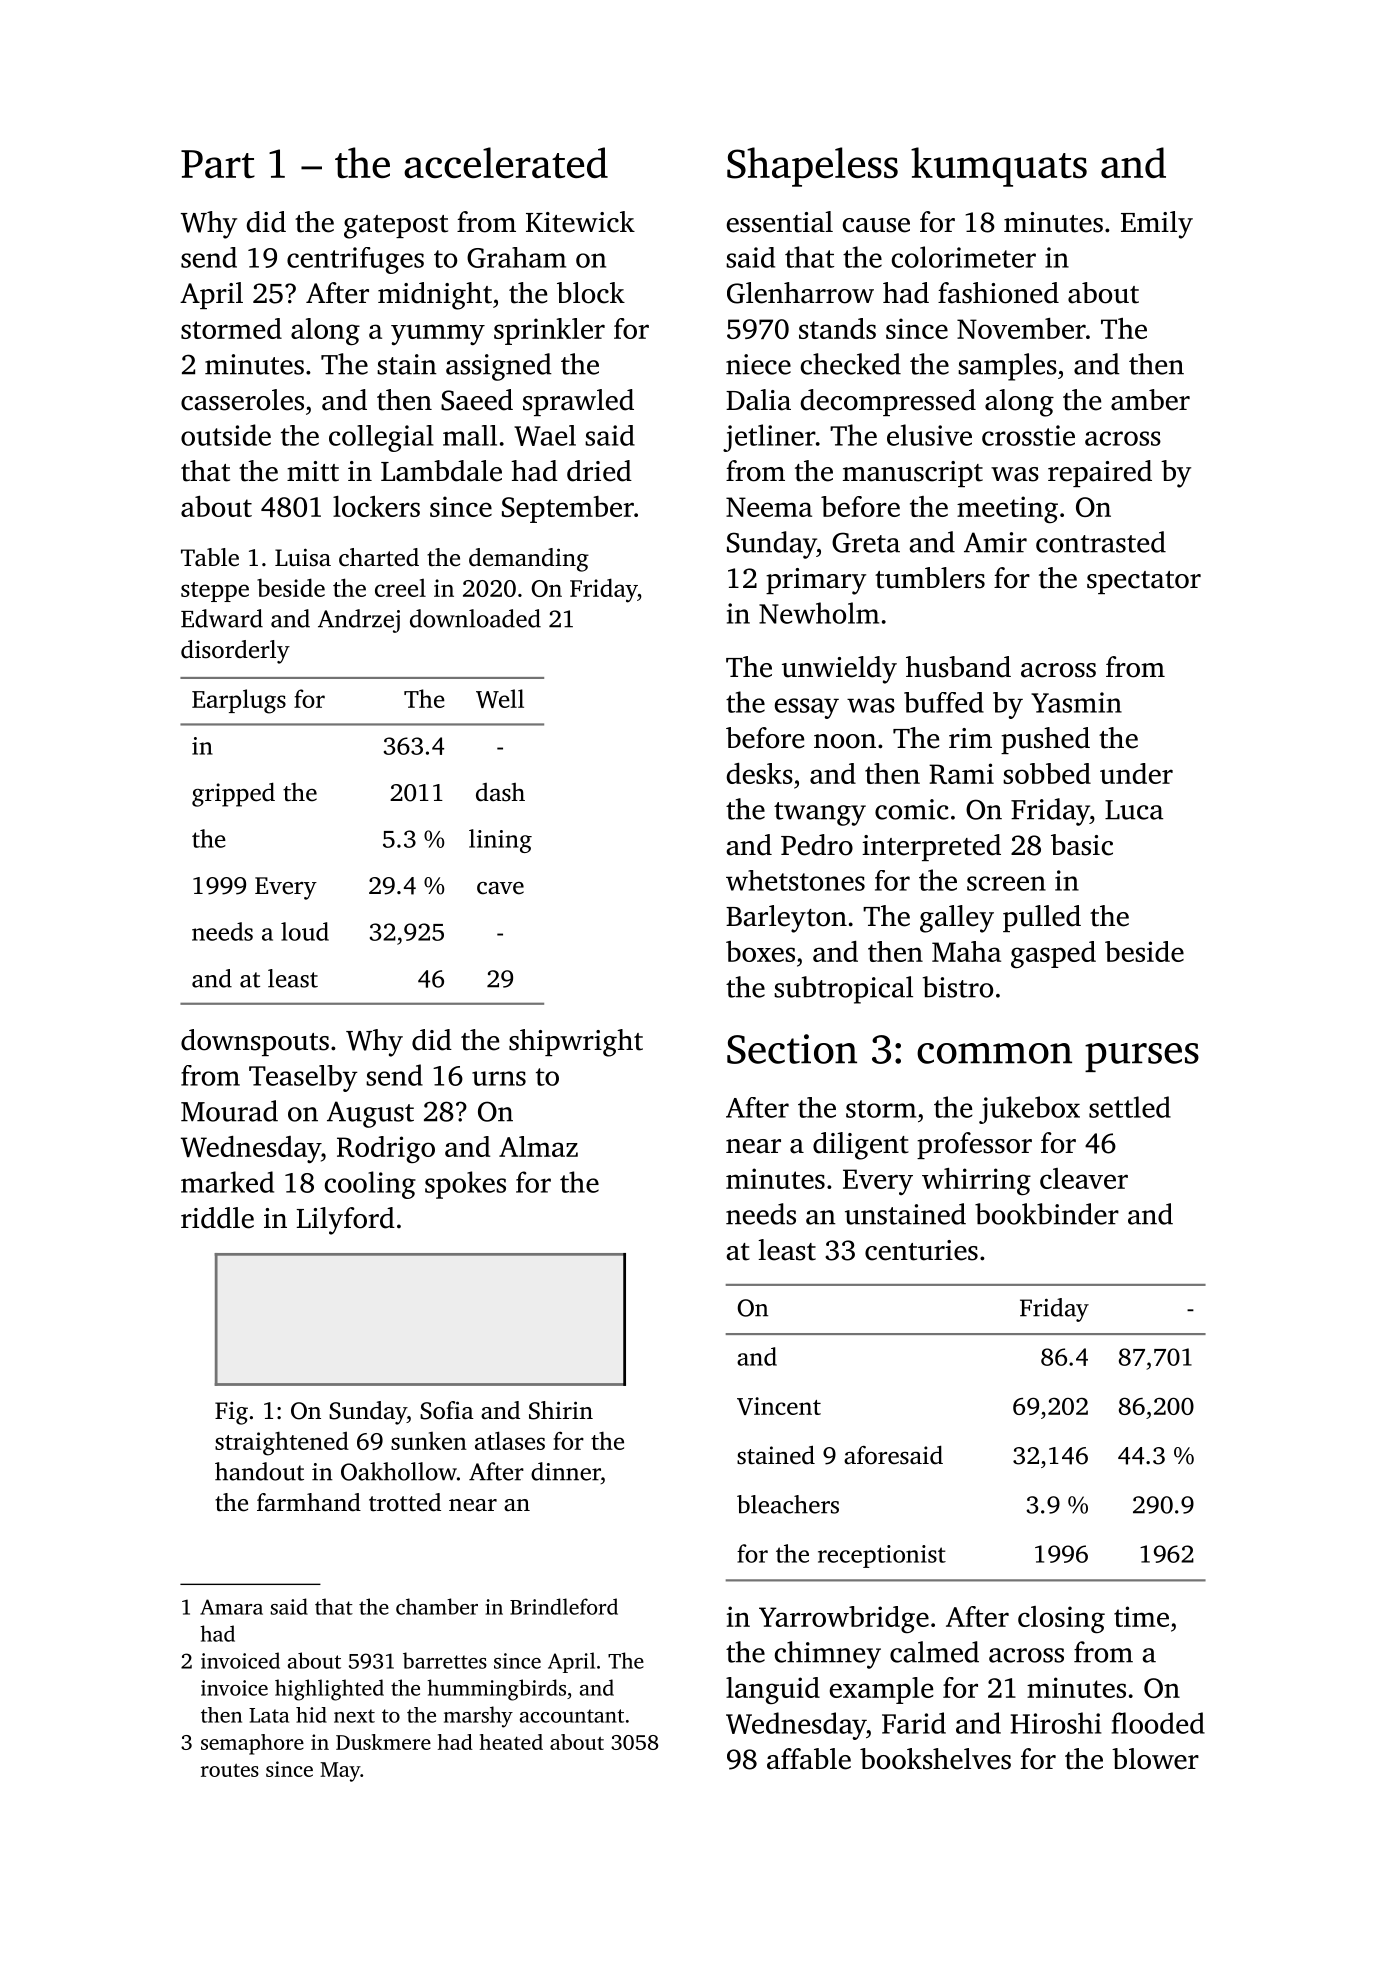 Image resolution: width=1386 pixels, height=1969 pixels. I want to click on Emily, so click(1157, 225).
